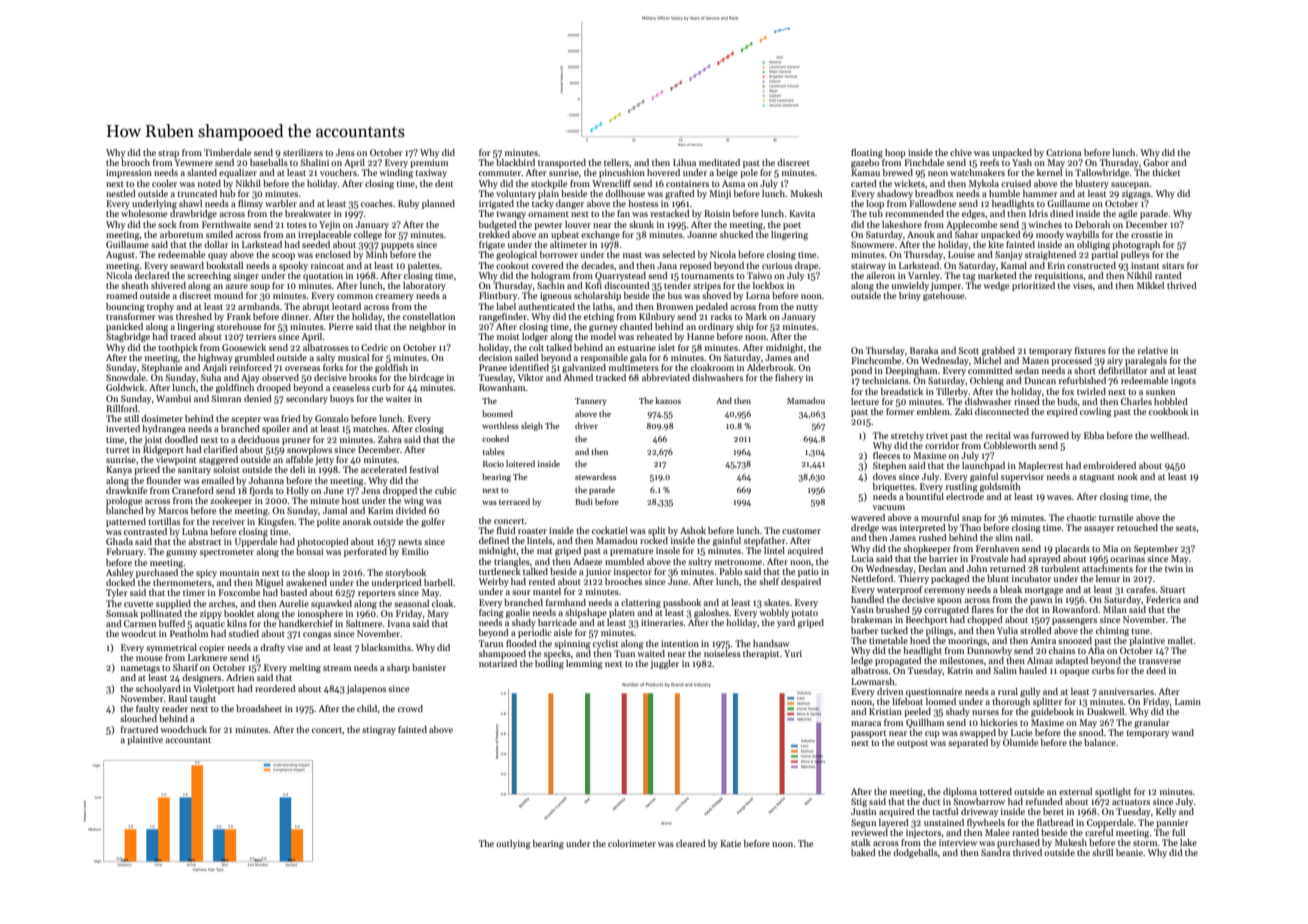 The image size is (1308, 924). I want to click on outlying, so click(513, 844).
